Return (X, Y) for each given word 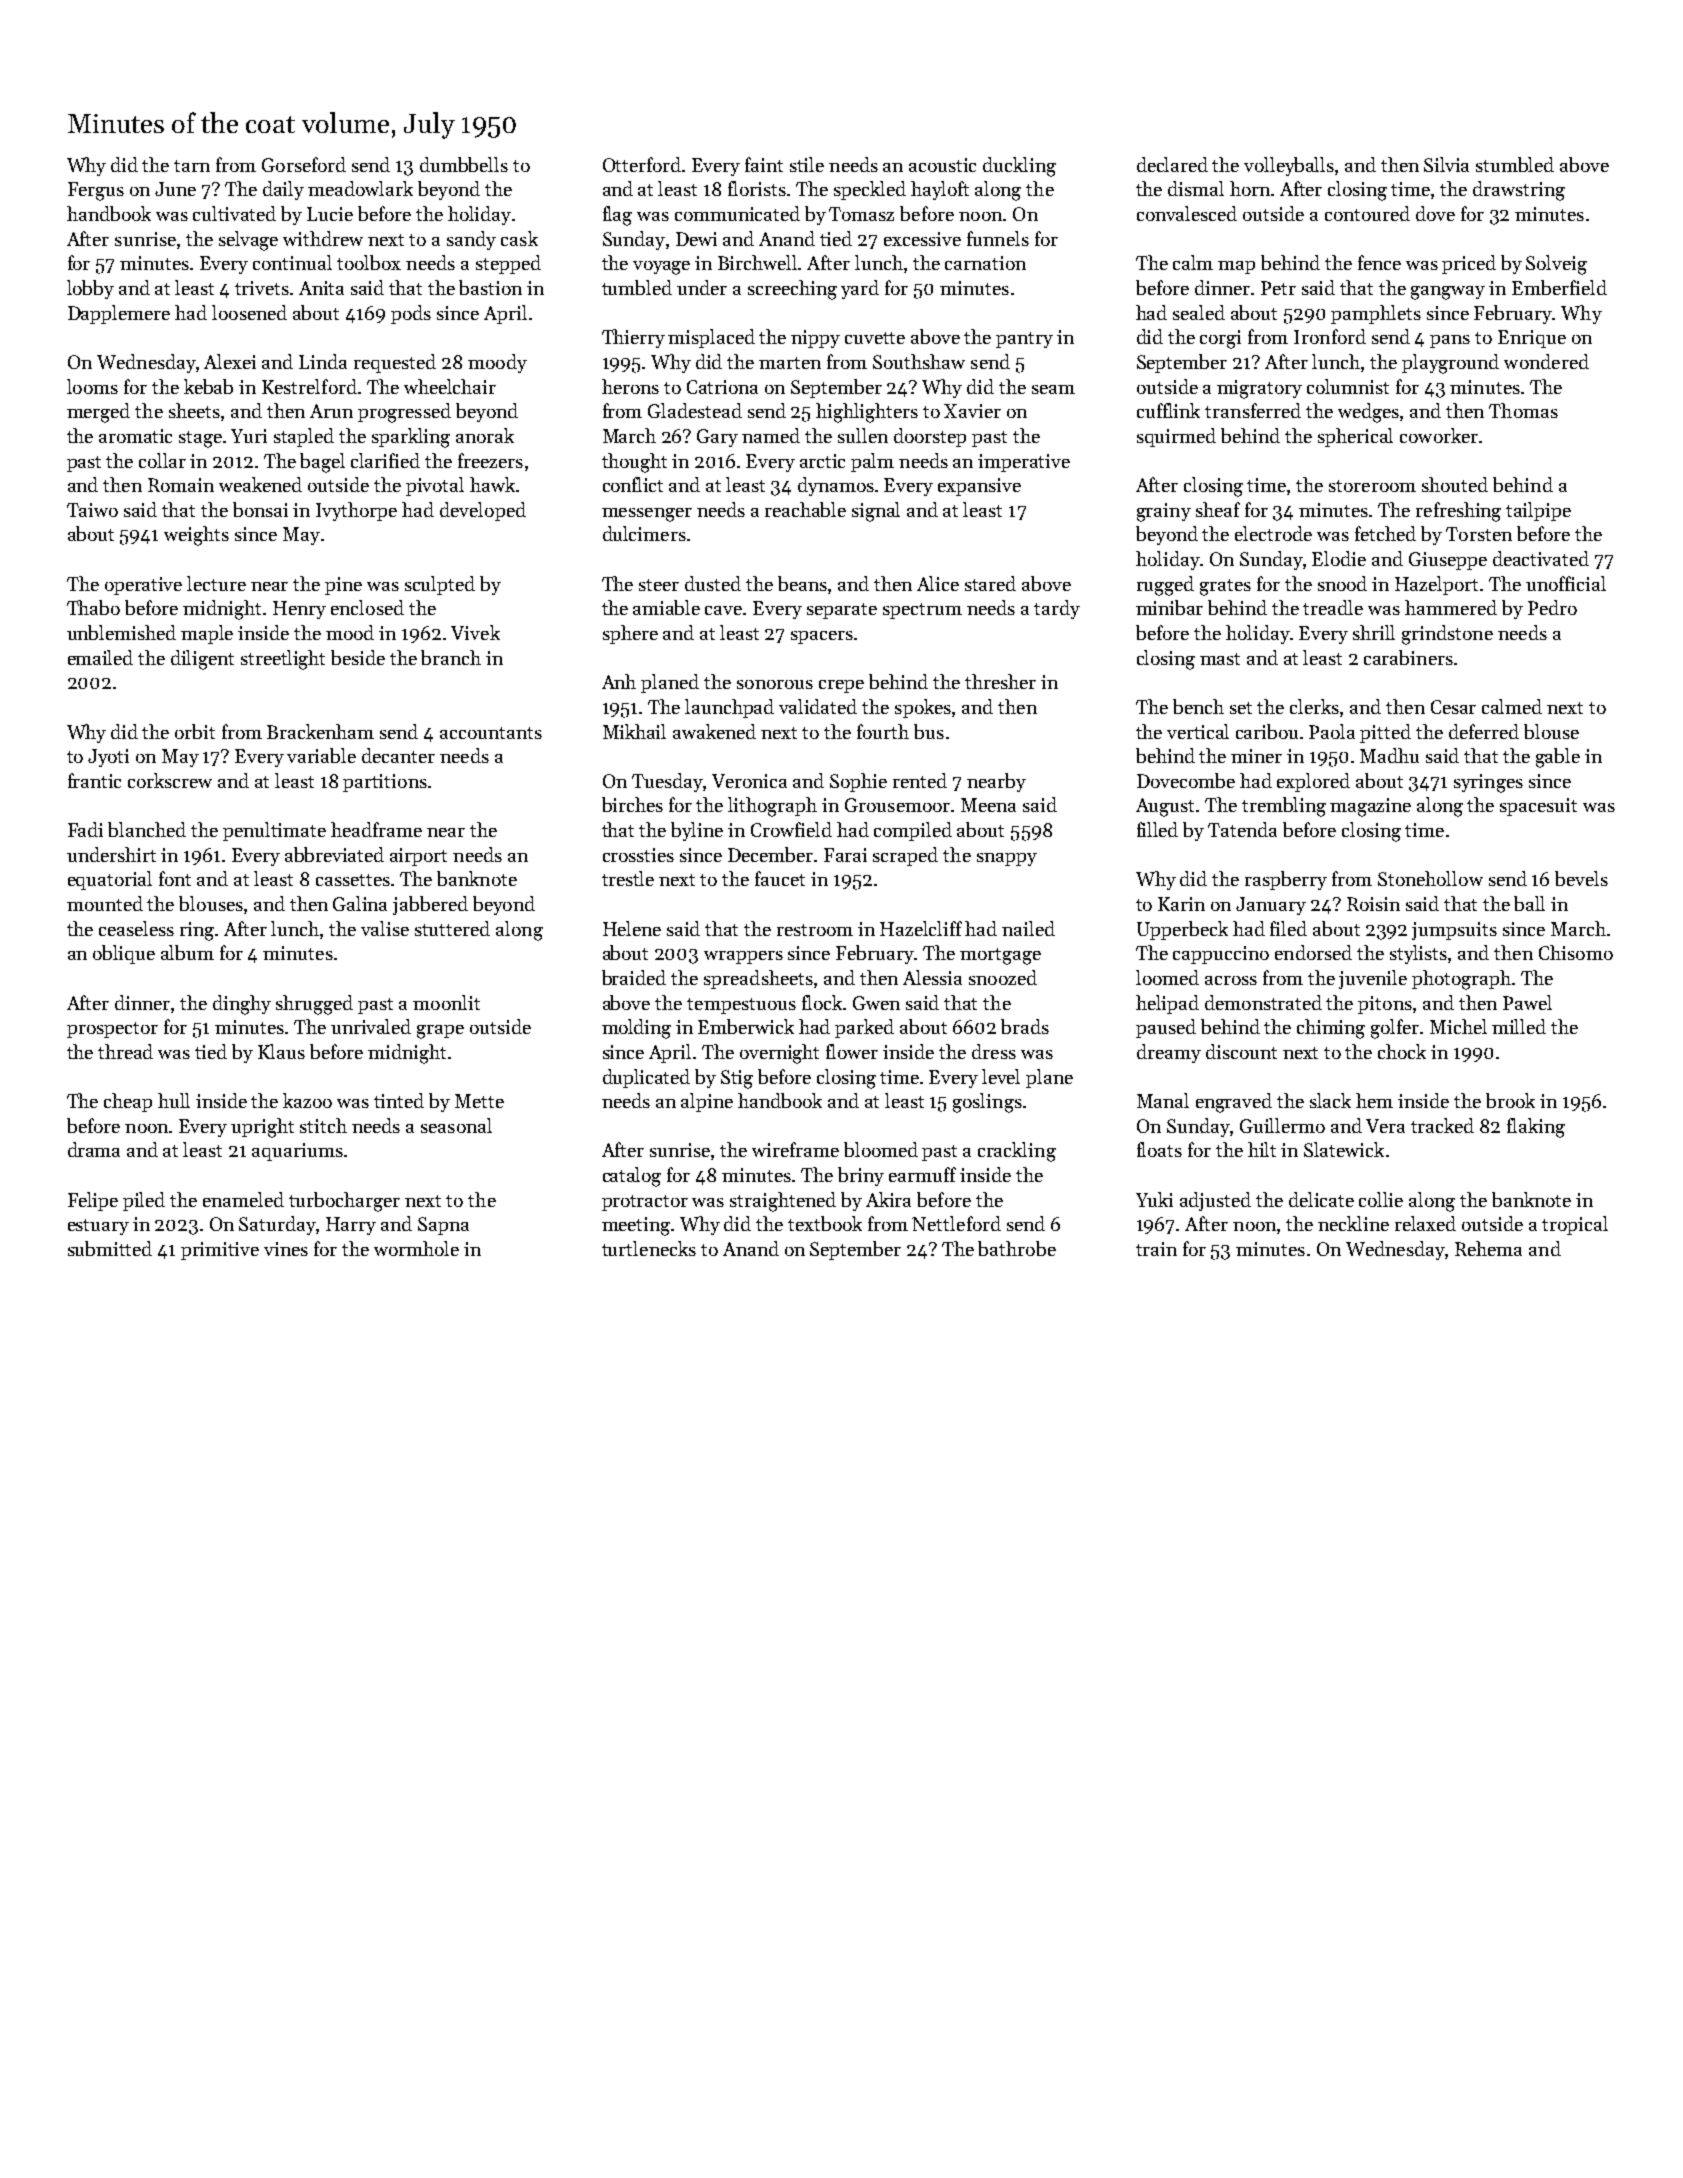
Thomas (1523, 410)
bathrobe (1017, 1248)
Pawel (1527, 1002)
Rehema (1488, 1248)
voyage (661, 268)
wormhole (416, 1248)
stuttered (452, 928)
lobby (90, 289)
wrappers (743, 957)
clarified (385, 460)
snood (1342, 583)
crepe (841, 686)
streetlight (283, 660)
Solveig (1556, 265)
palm (872, 462)
